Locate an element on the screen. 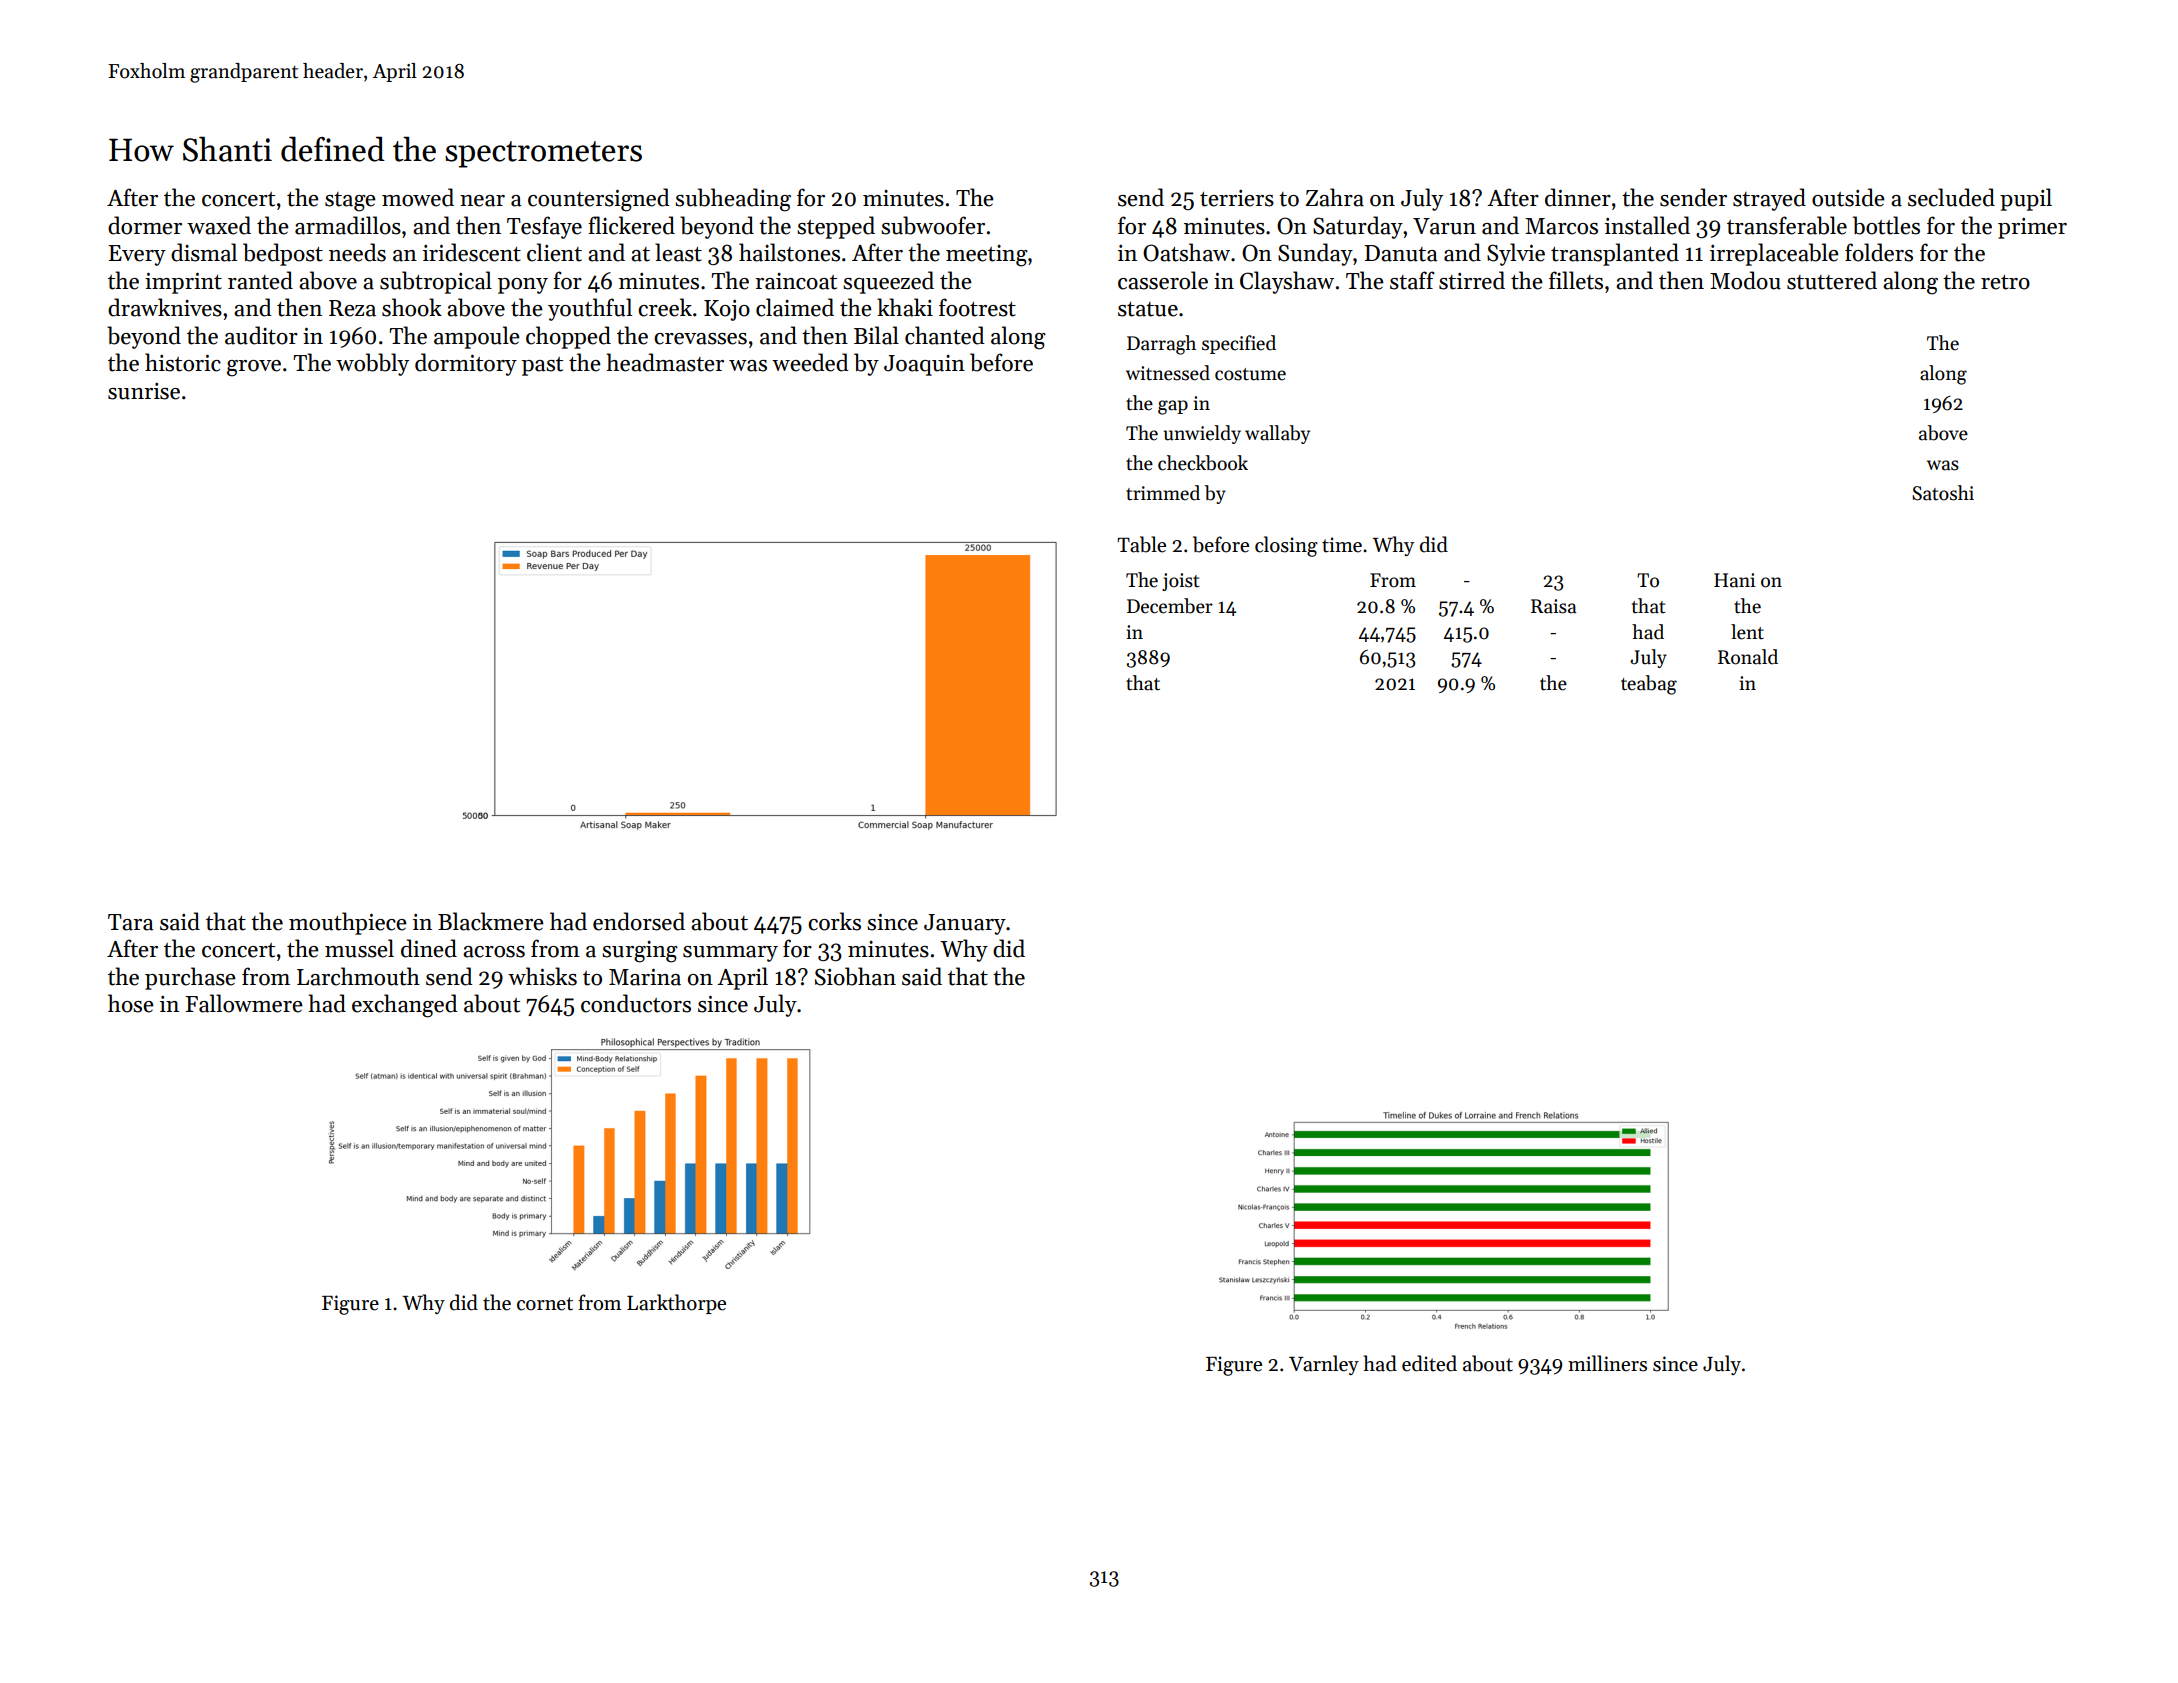  cornet is located at coordinates (545, 1304).
